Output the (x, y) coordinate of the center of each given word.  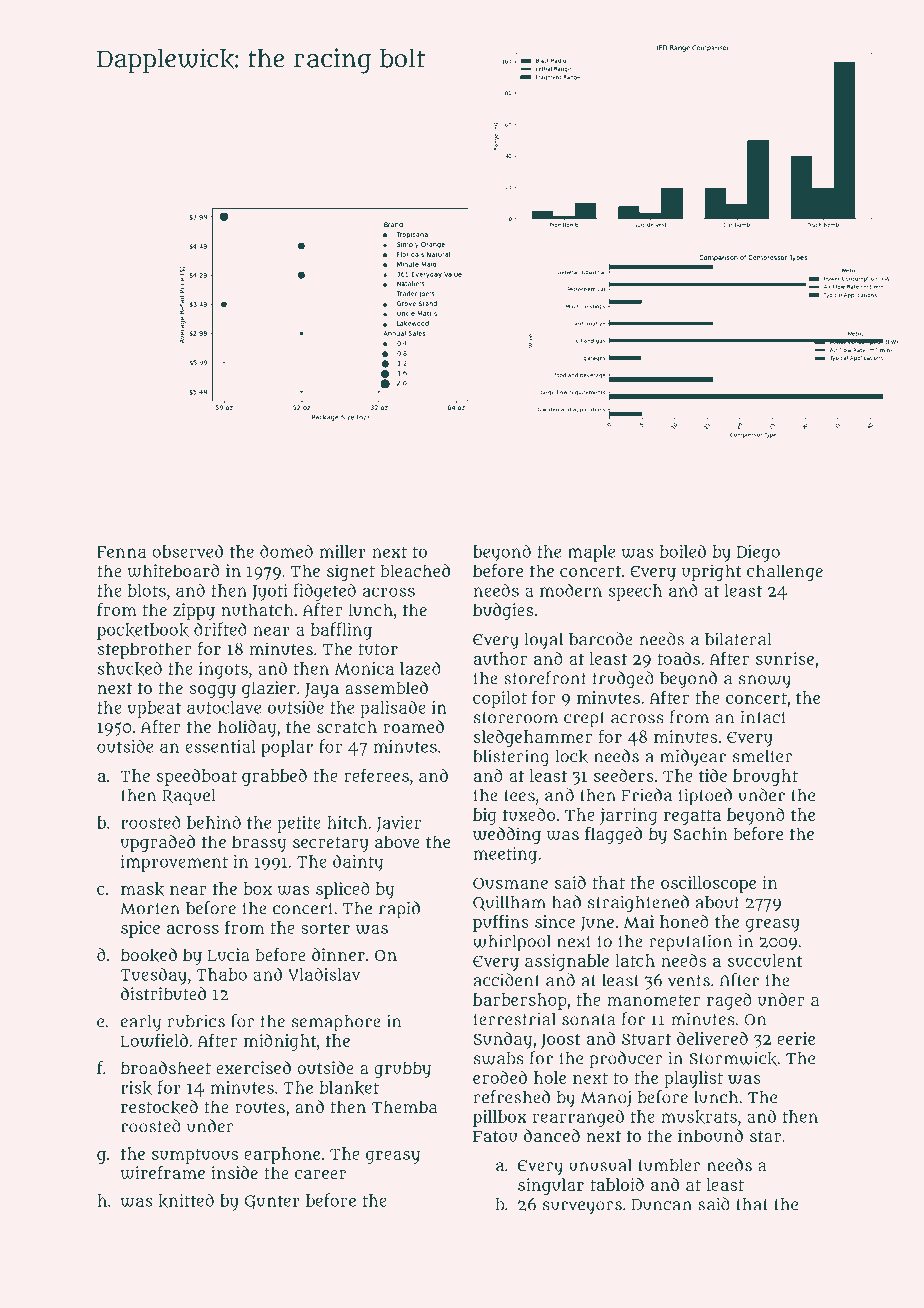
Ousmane (510, 883)
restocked (159, 1107)
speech (635, 592)
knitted (186, 1200)
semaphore (336, 1023)
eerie (796, 1038)
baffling (341, 631)
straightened (638, 904)
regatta (692, 817)
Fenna (121, 552)
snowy (765, 682)
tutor (378, 649)
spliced (343, 890)
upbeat (154, 709)
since (555, 921)
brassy (259, 843)
